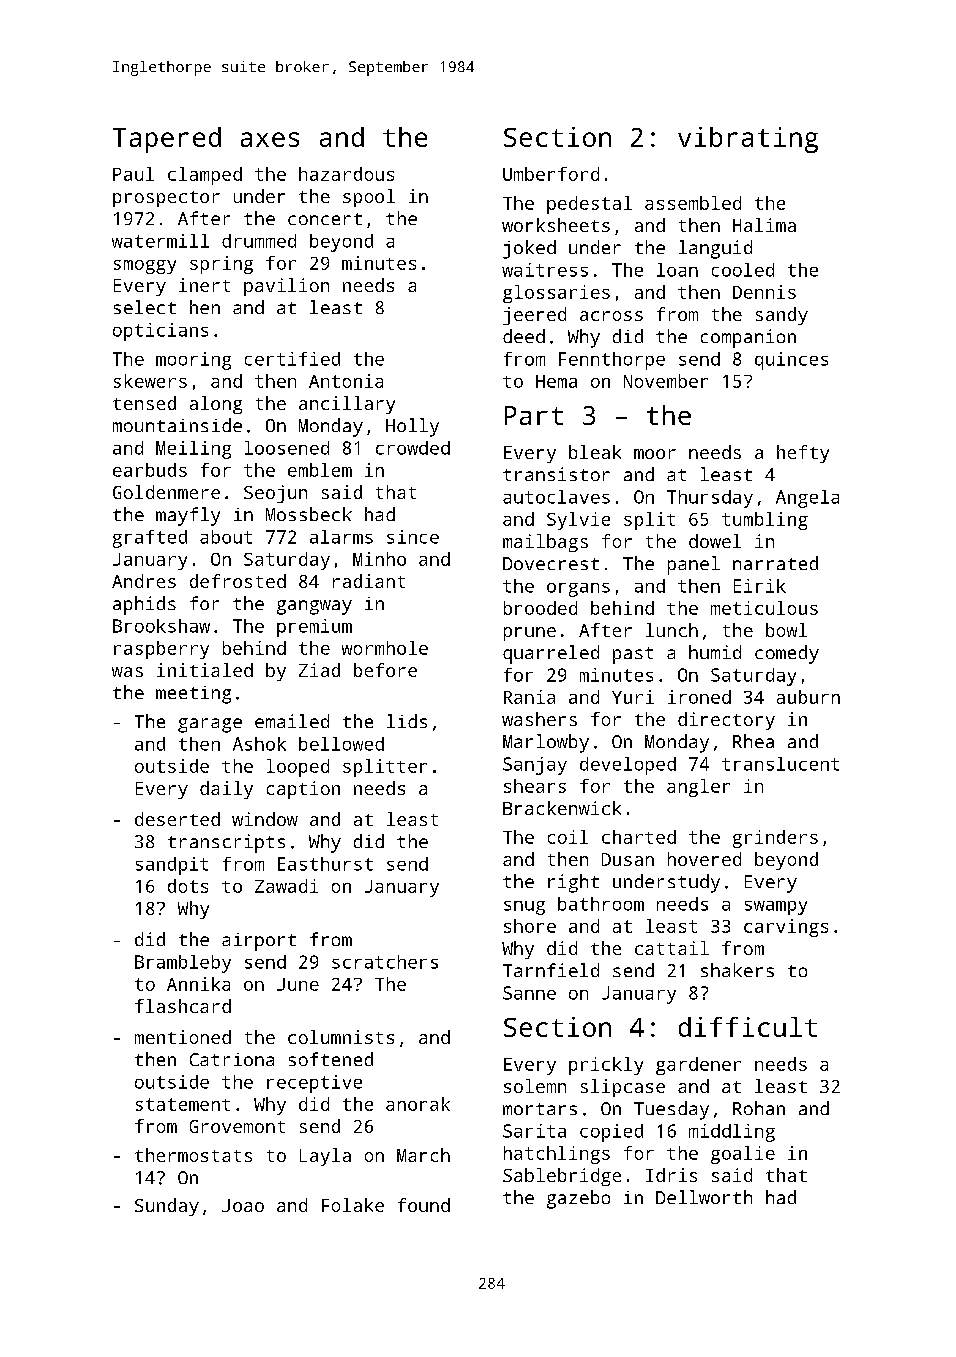  What do you see at coordinates (353, 1205) in the screenshot?
I see `Folake` at bounding box center [353, 1205].
